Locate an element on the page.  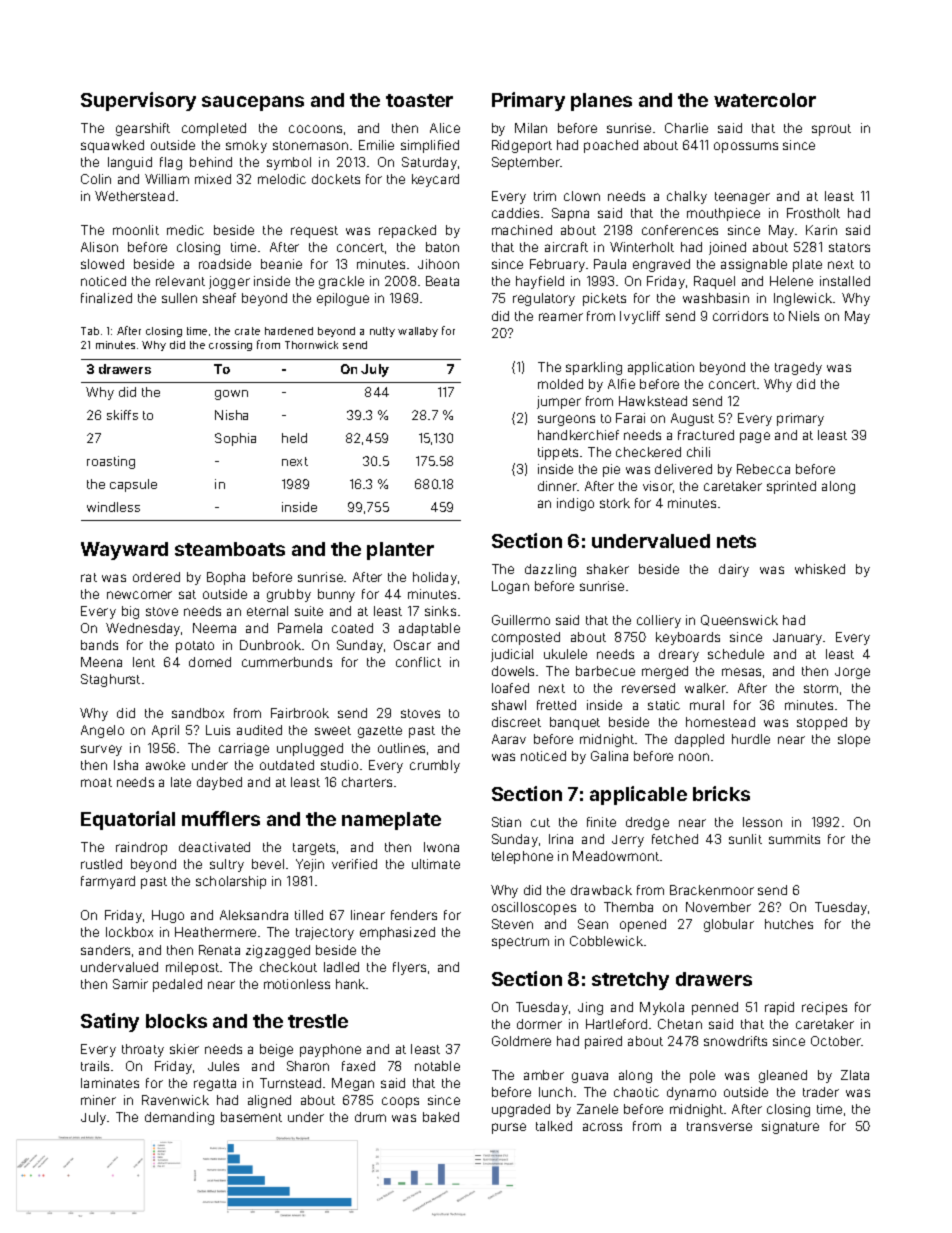
Guillermo is located at coordinates (521, 620).
